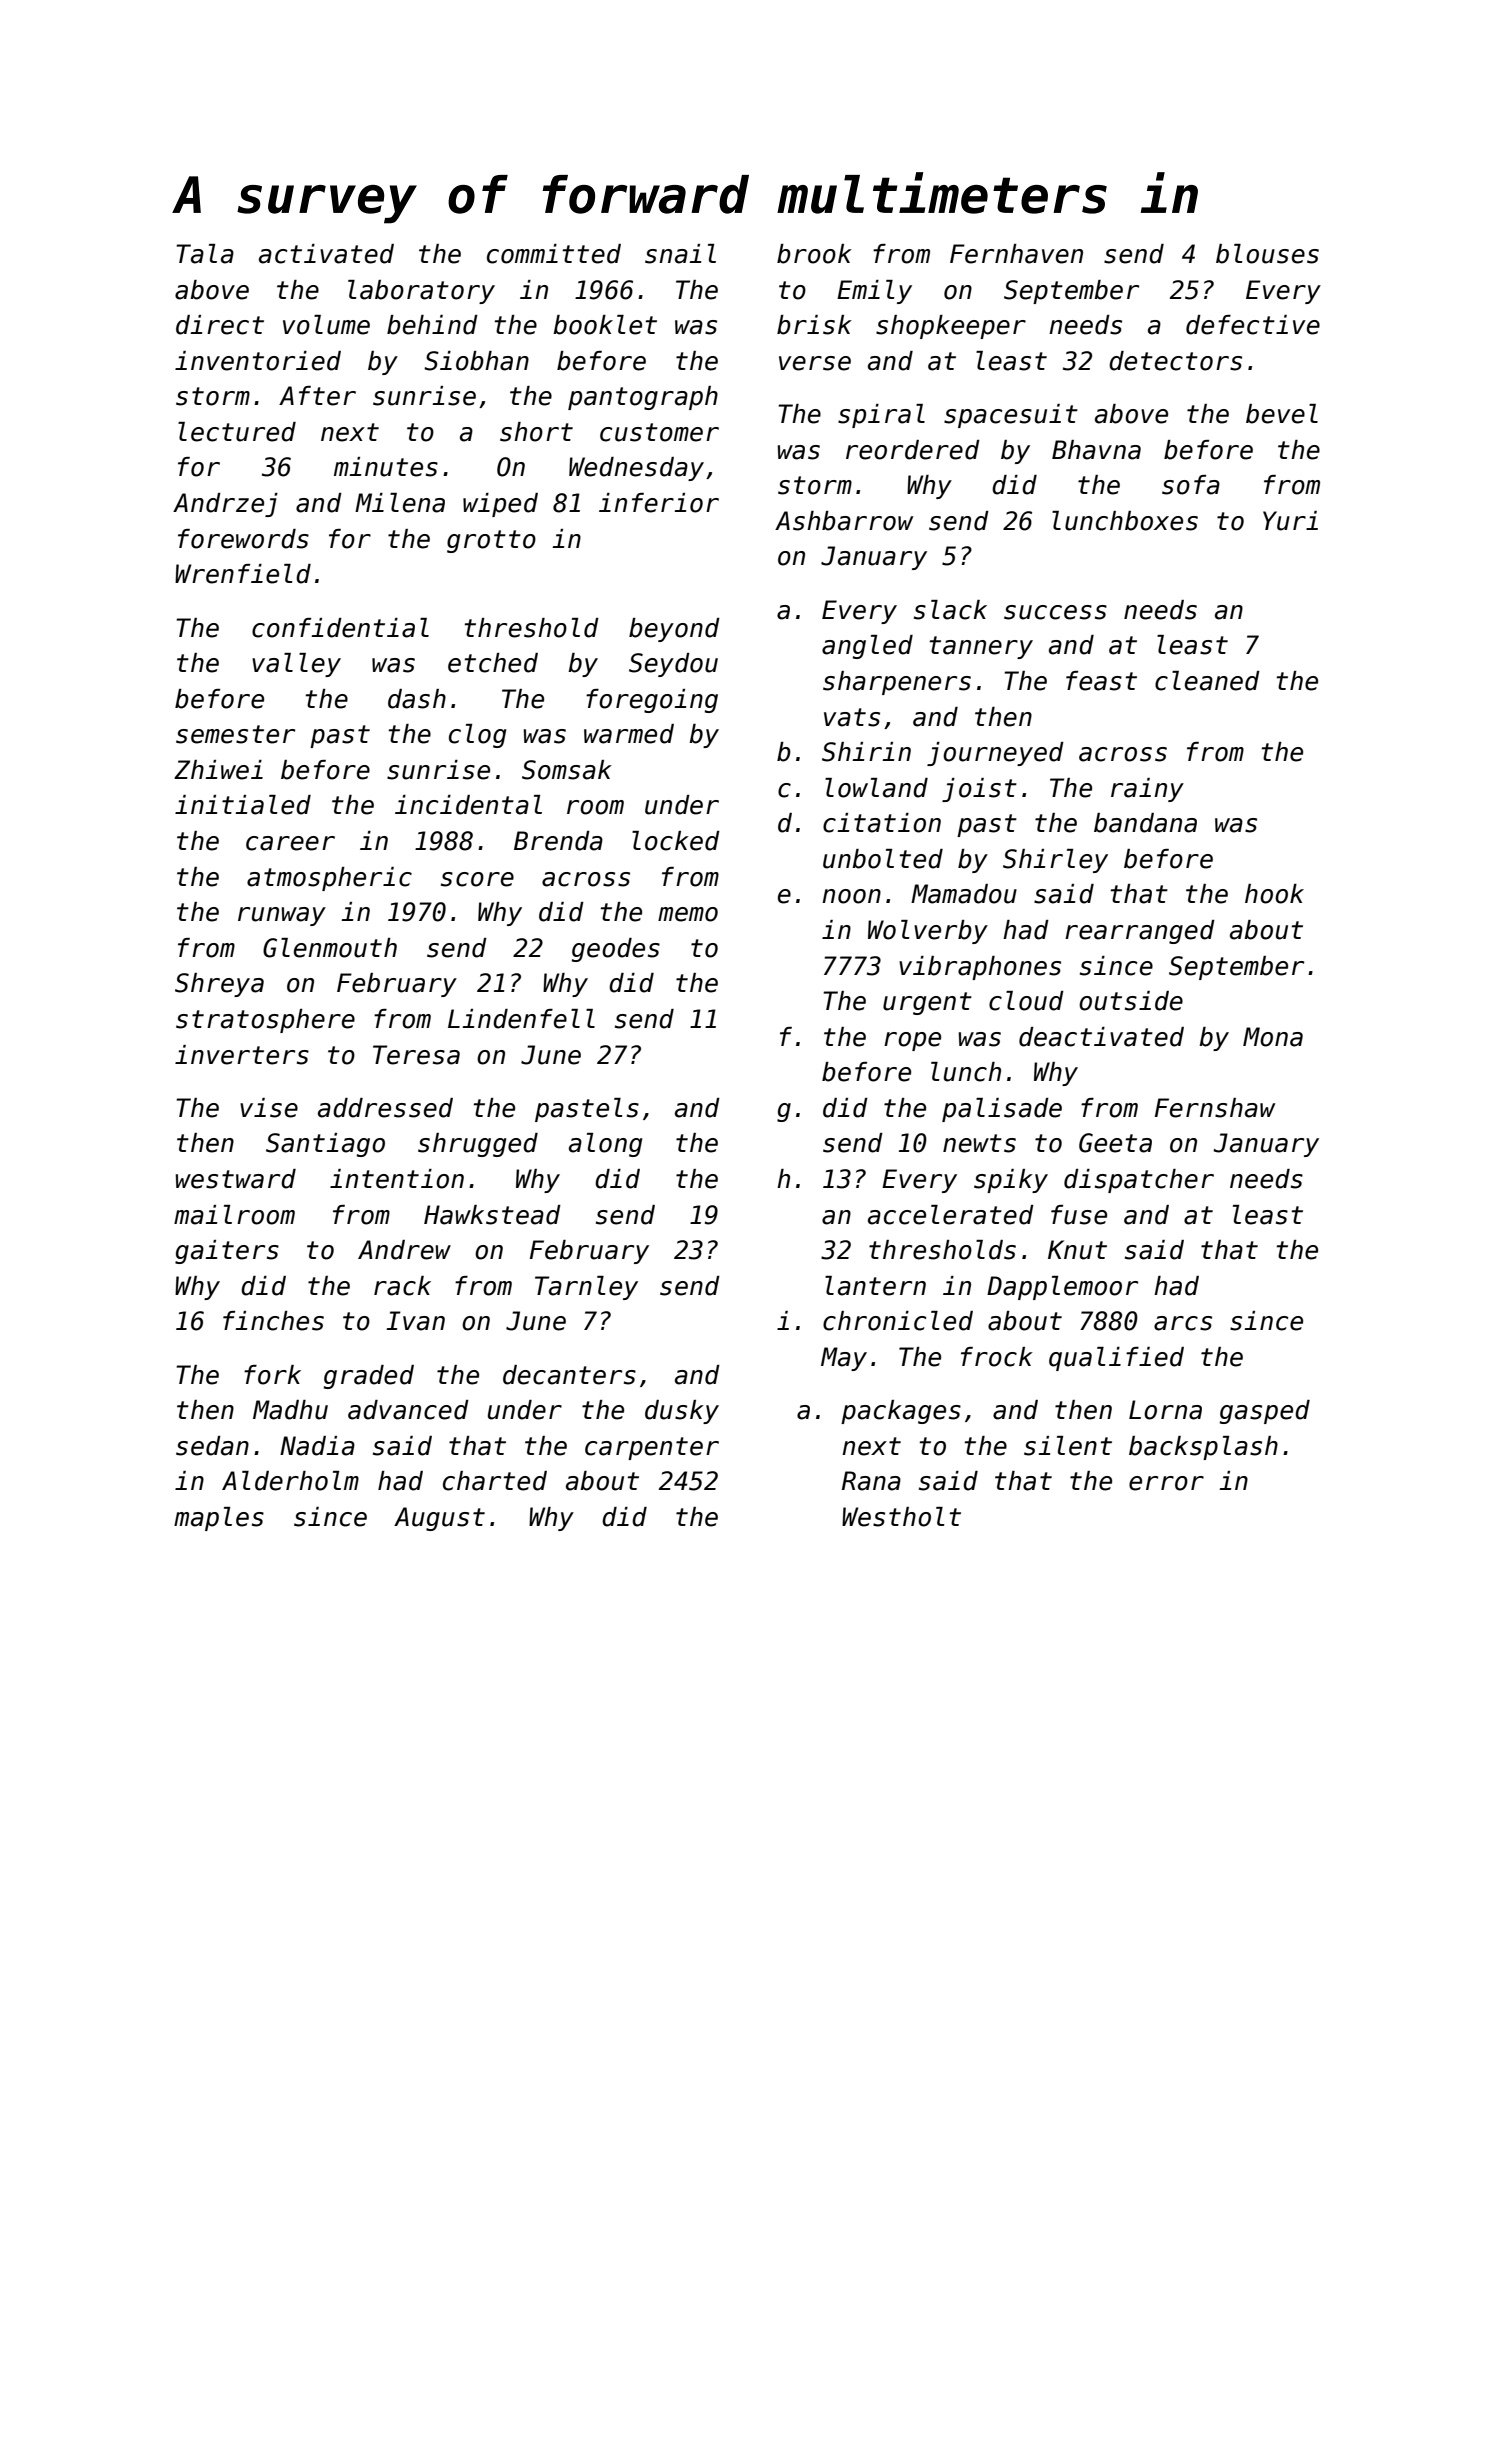 This screenshot has width=1496, height=2464. Describe the element at coordinates (400, 503) in the screenshot. I see `Milena` at that location.
